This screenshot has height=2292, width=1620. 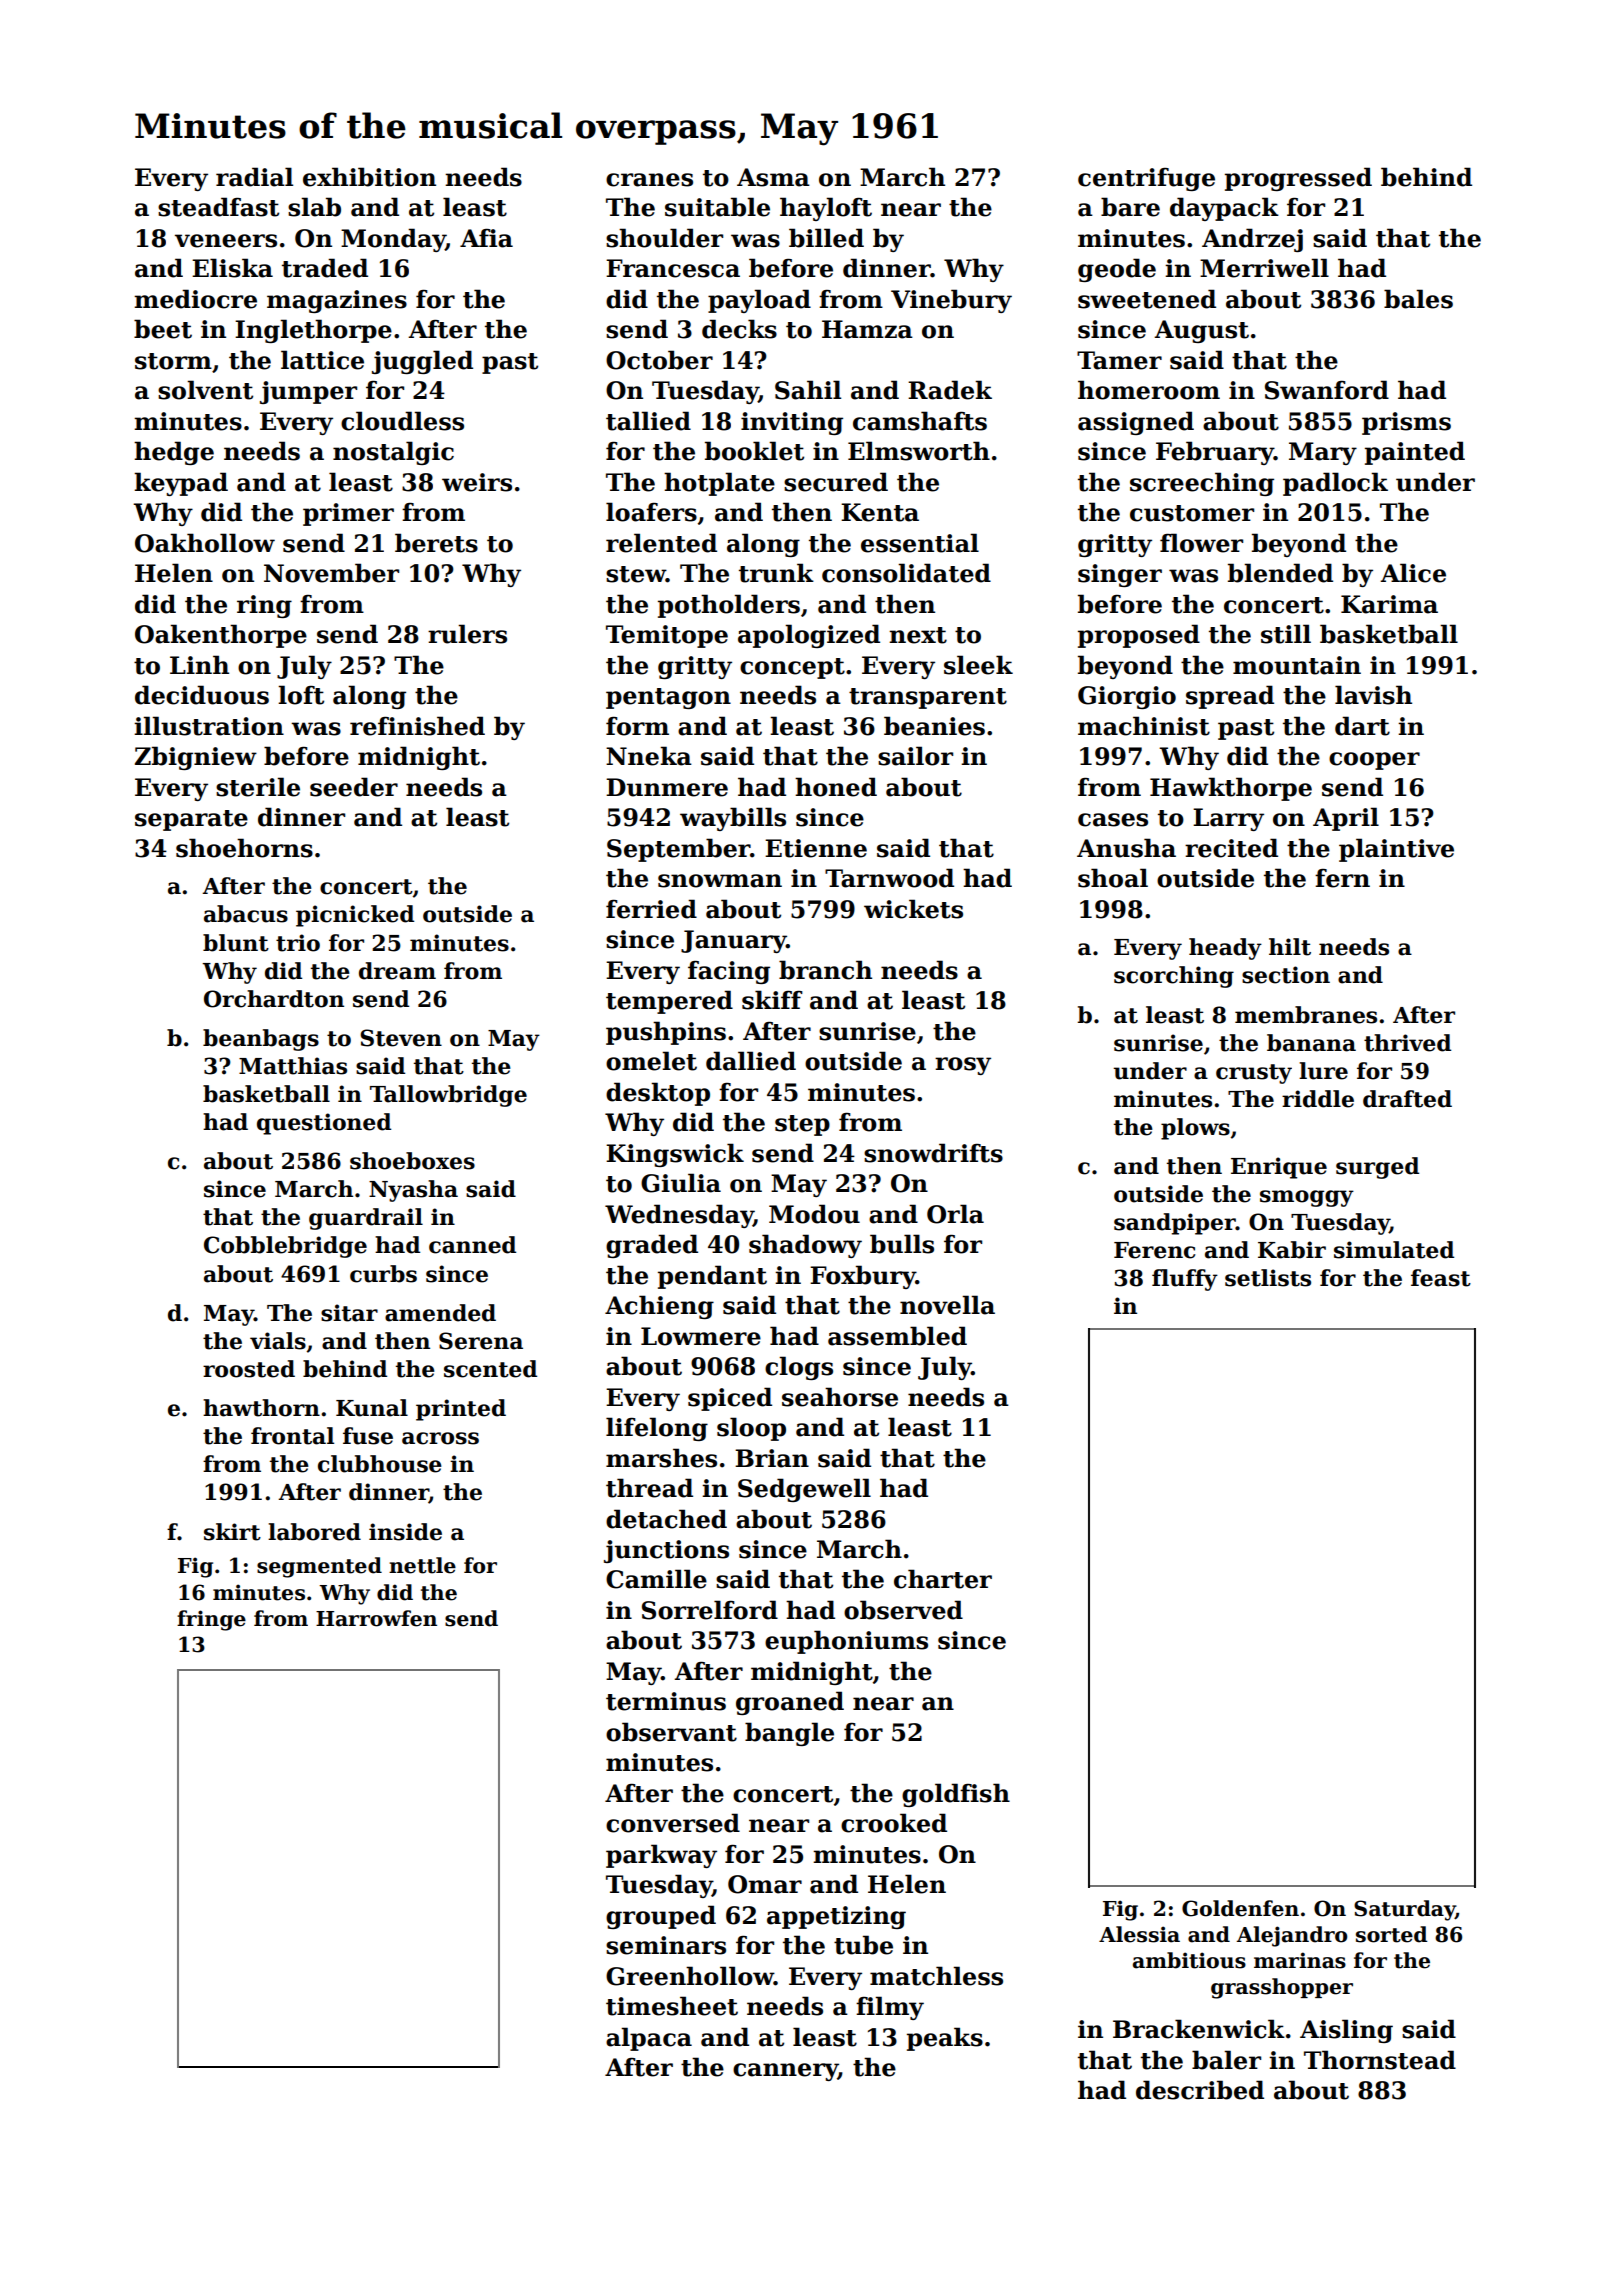 I want to click on secured, so click(x=836, y=482).
